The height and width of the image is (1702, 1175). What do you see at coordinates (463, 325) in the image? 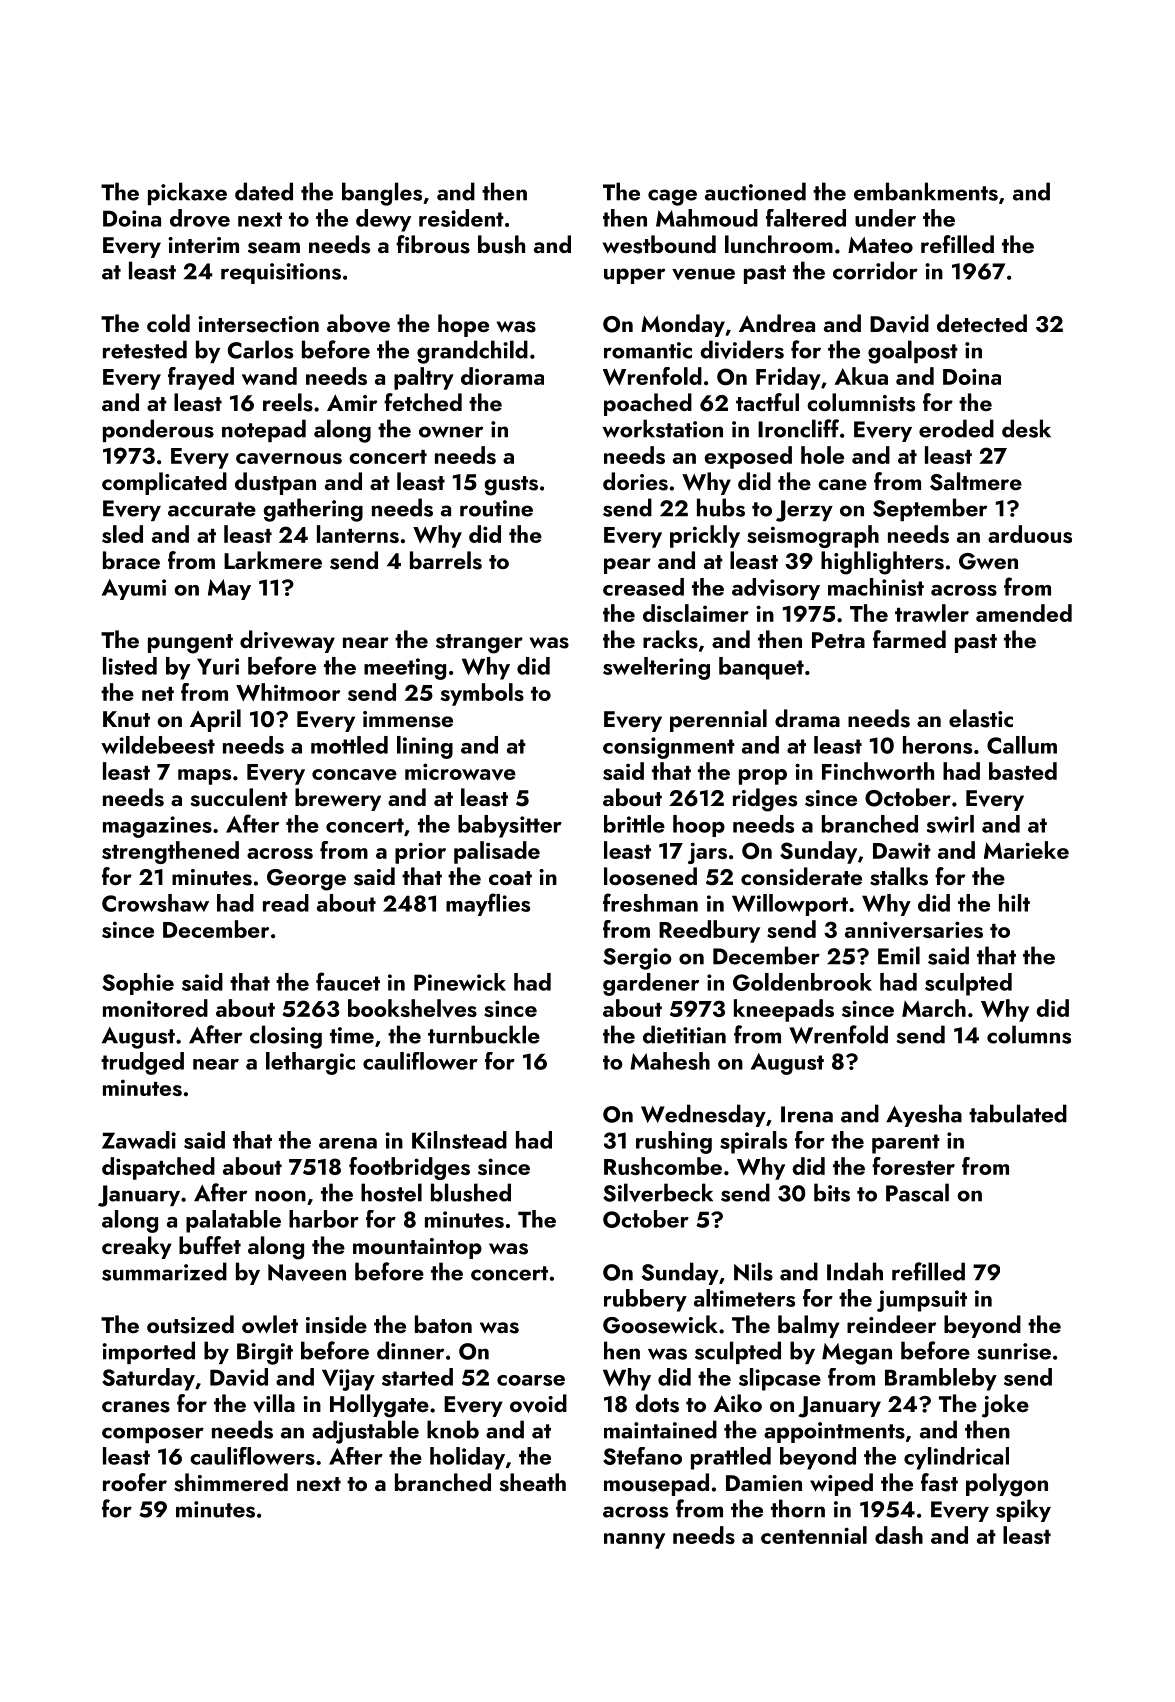
I see `hope` at bounding box center [463, 325].
